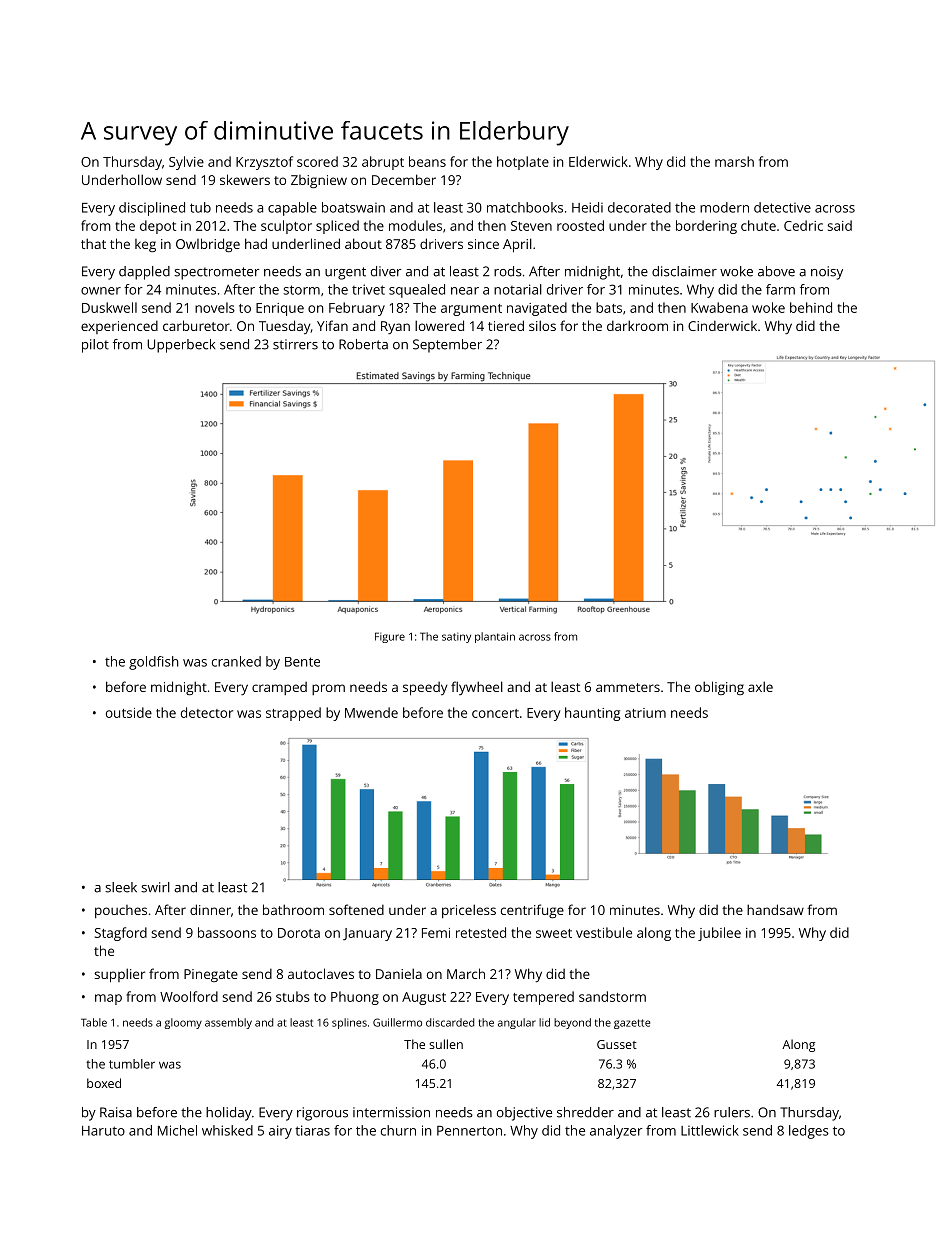  I want to click on said, so click(840, 225).
